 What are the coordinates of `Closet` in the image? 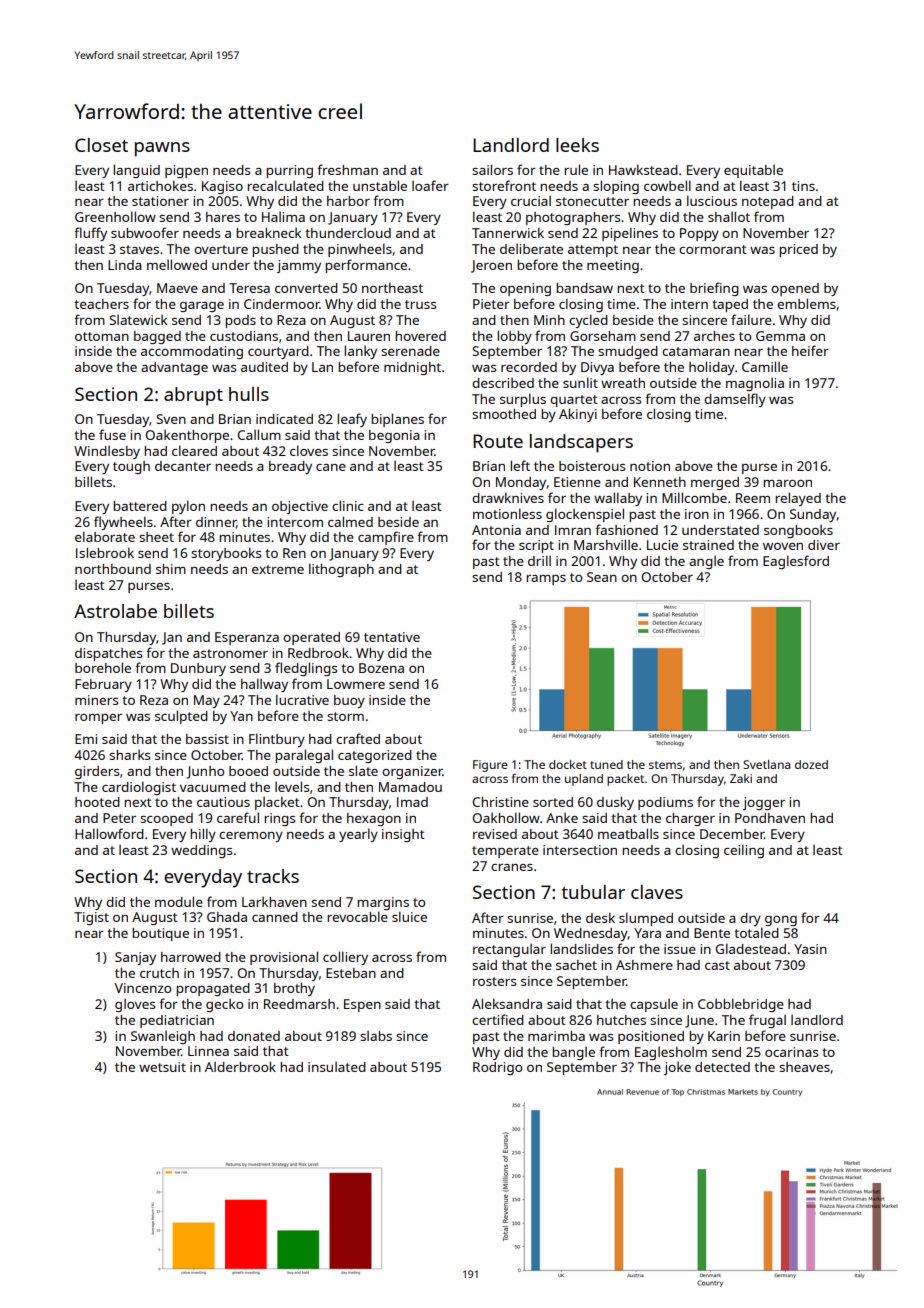 It's located at (101, 145).
